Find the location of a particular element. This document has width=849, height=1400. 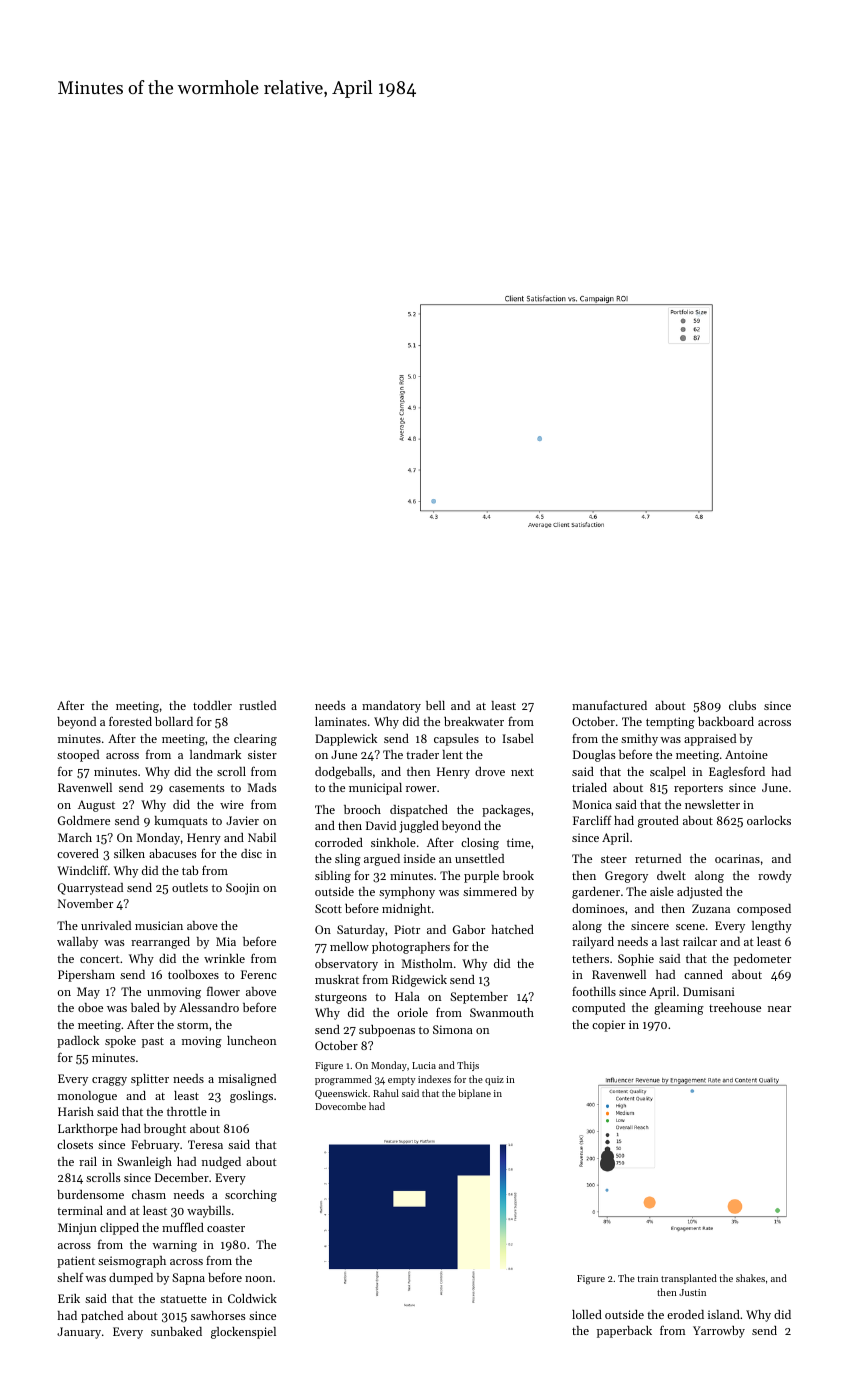

forested is located at coordinates (130, 721).
